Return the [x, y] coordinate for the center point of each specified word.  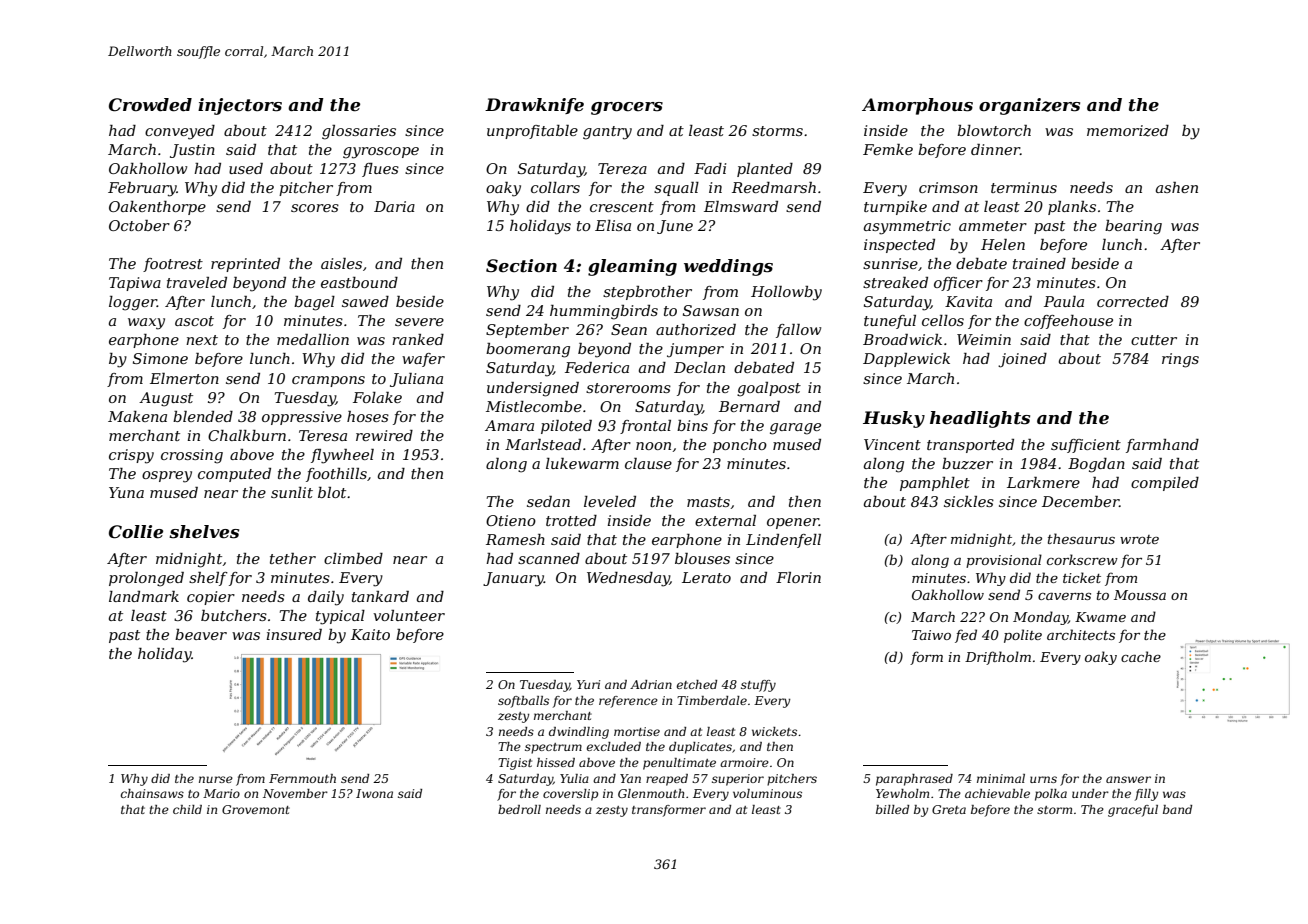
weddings [728, 267]
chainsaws [152, 793]
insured [294, 634]
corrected [1133, 301]
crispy [131, 456]
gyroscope [381, 153]
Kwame [1100, 617]
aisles [341, 263]
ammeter [993, 226]
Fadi [710, 168]
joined [1022, 360]
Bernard [749, 406]
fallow [798, 331]
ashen [1177, 187]
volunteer [409, 615]
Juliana [416, 380]
